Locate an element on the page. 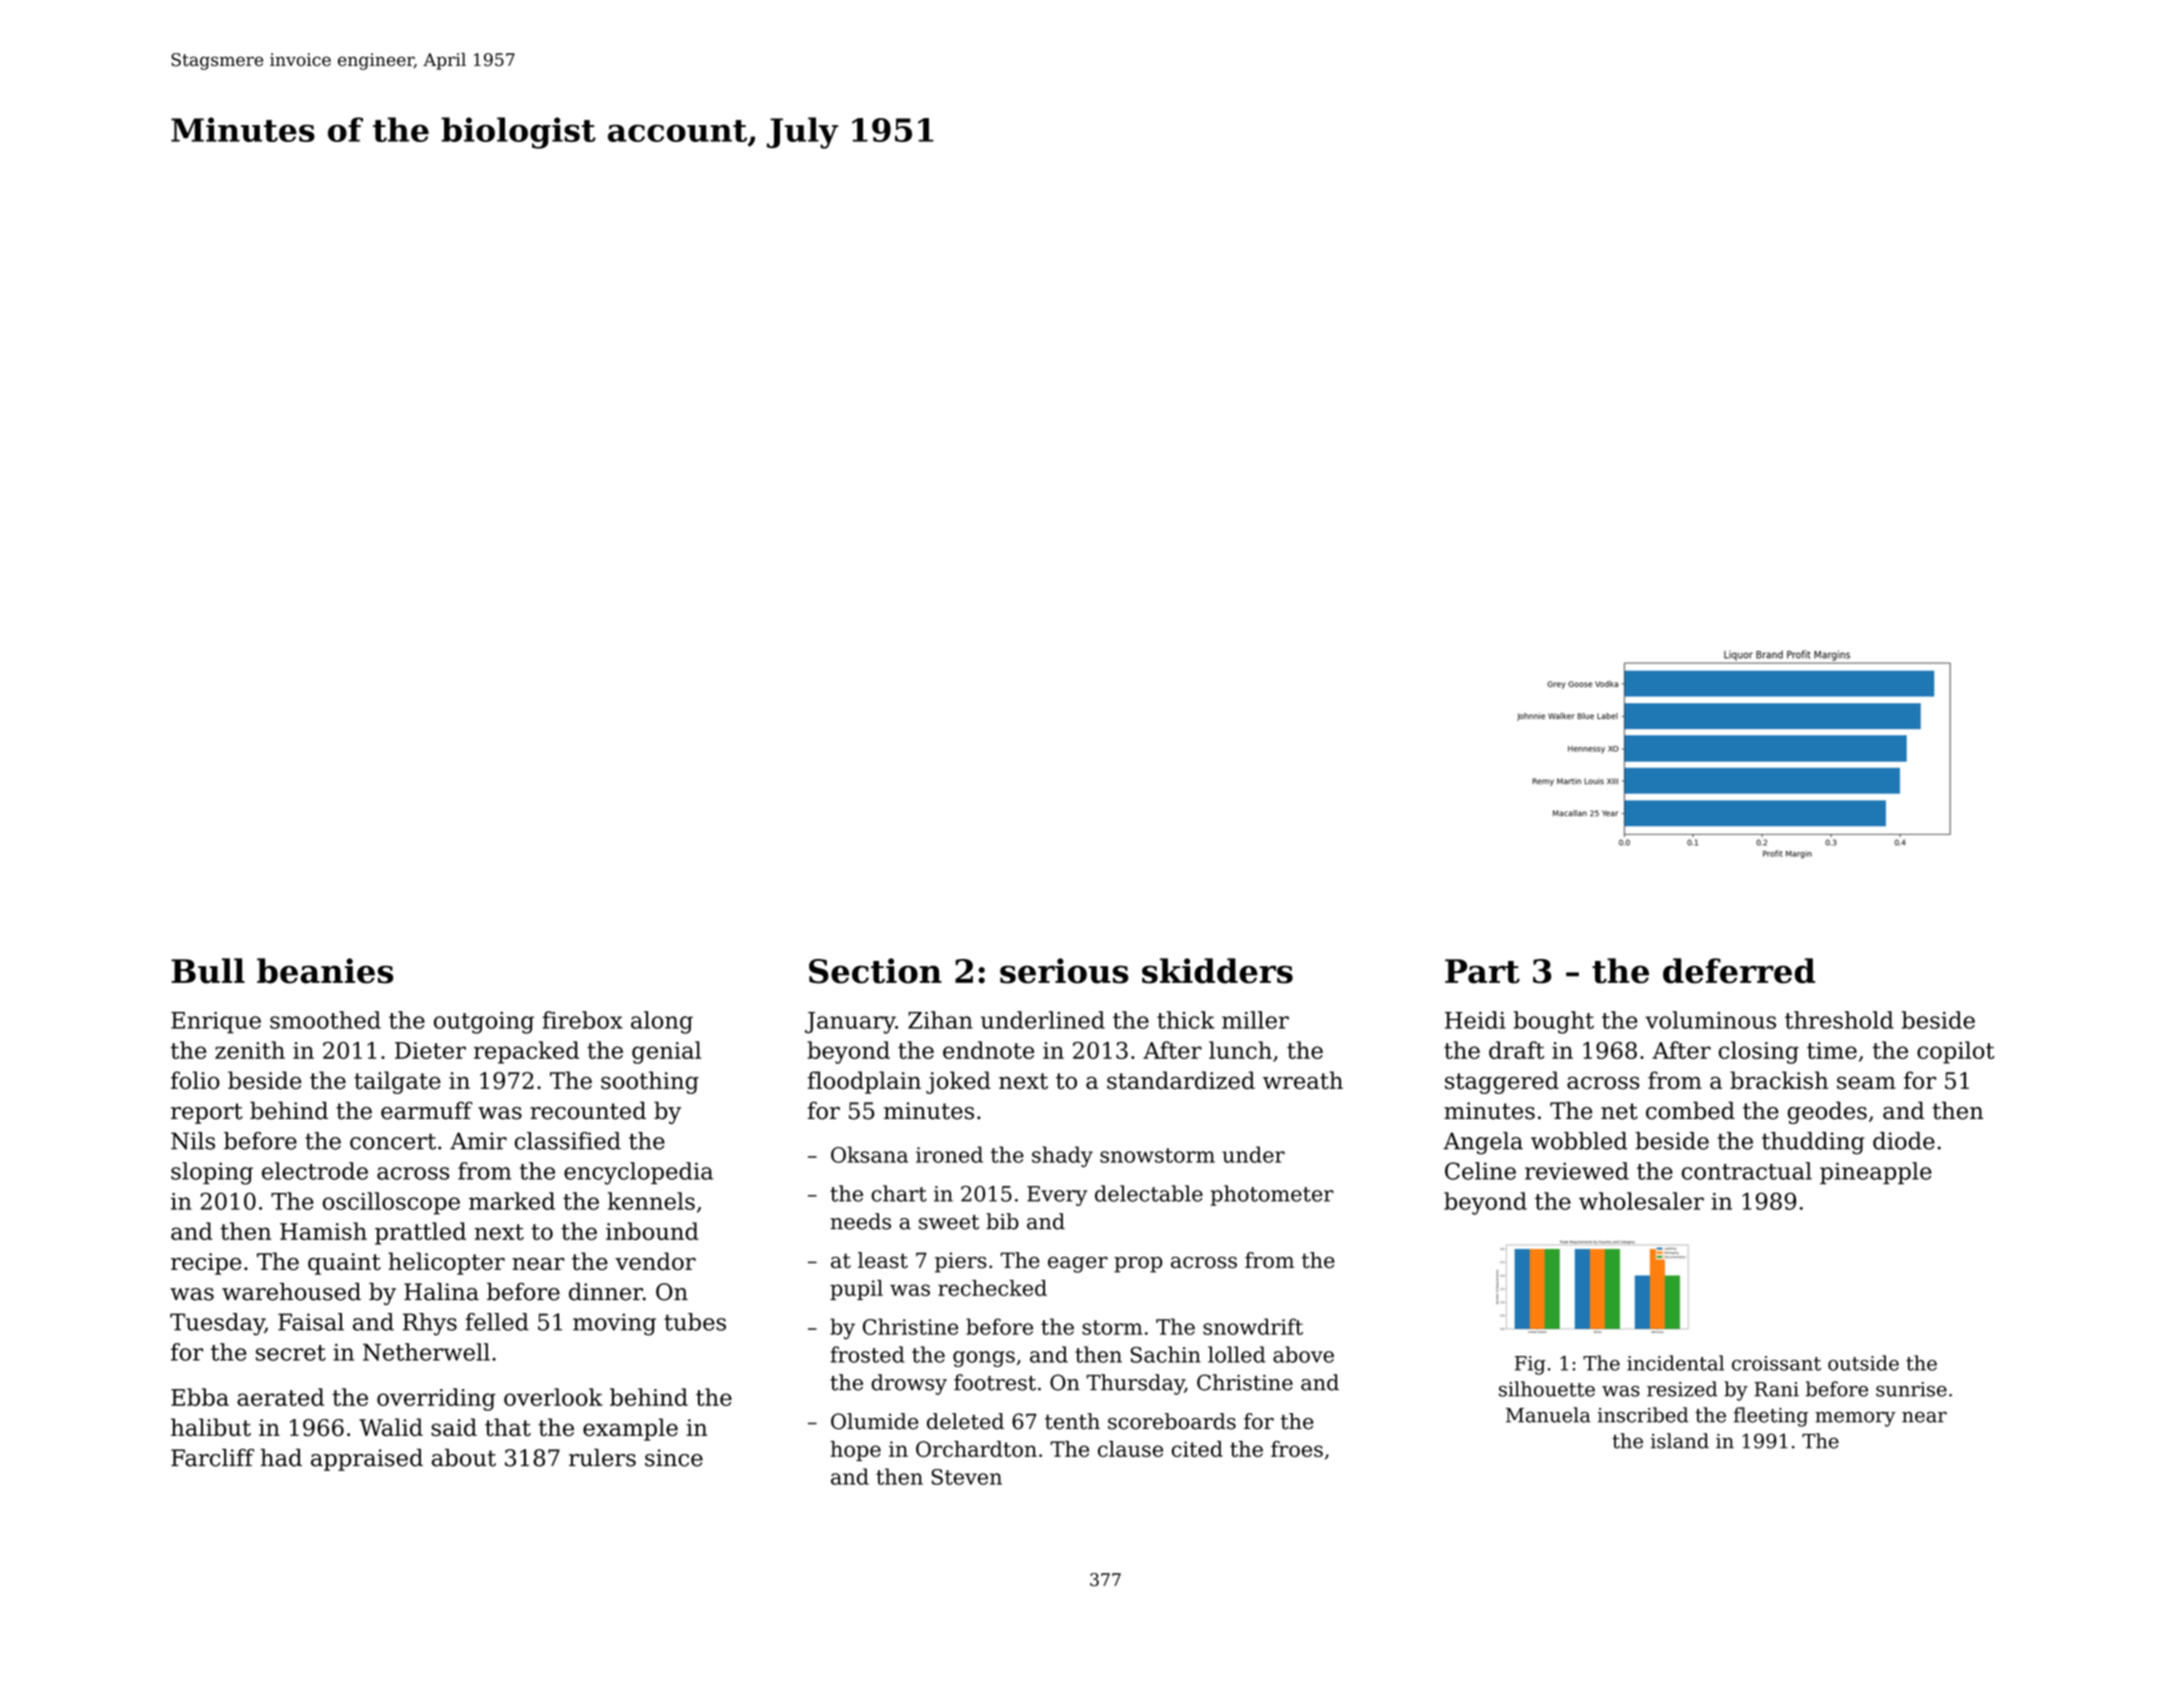 The image size is (2178, 1683). reviewed is located at coordinates (1577, 1171).
